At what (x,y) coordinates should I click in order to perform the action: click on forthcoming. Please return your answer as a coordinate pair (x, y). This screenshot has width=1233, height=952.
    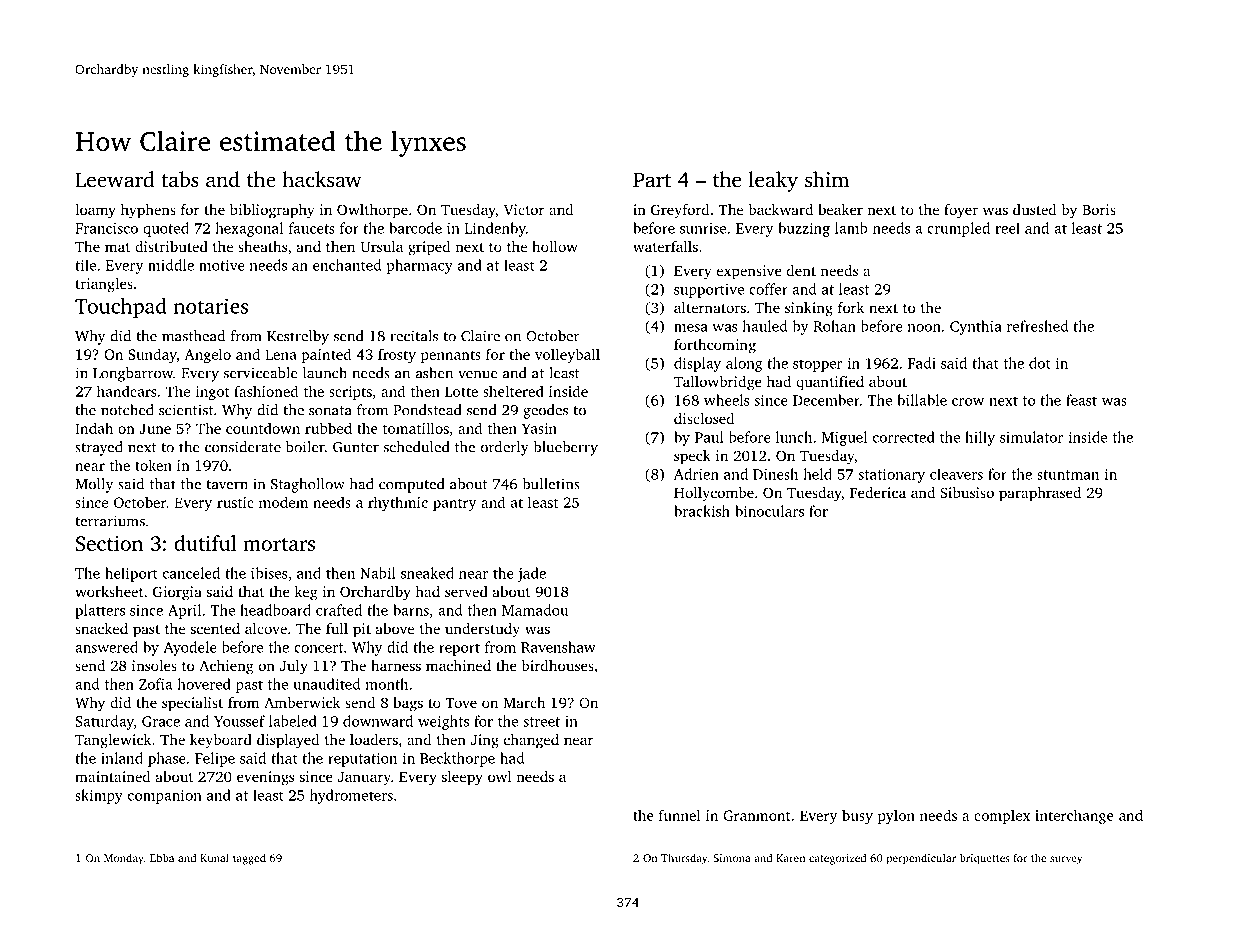
    Looking at the image, I should click on (715, 346).
